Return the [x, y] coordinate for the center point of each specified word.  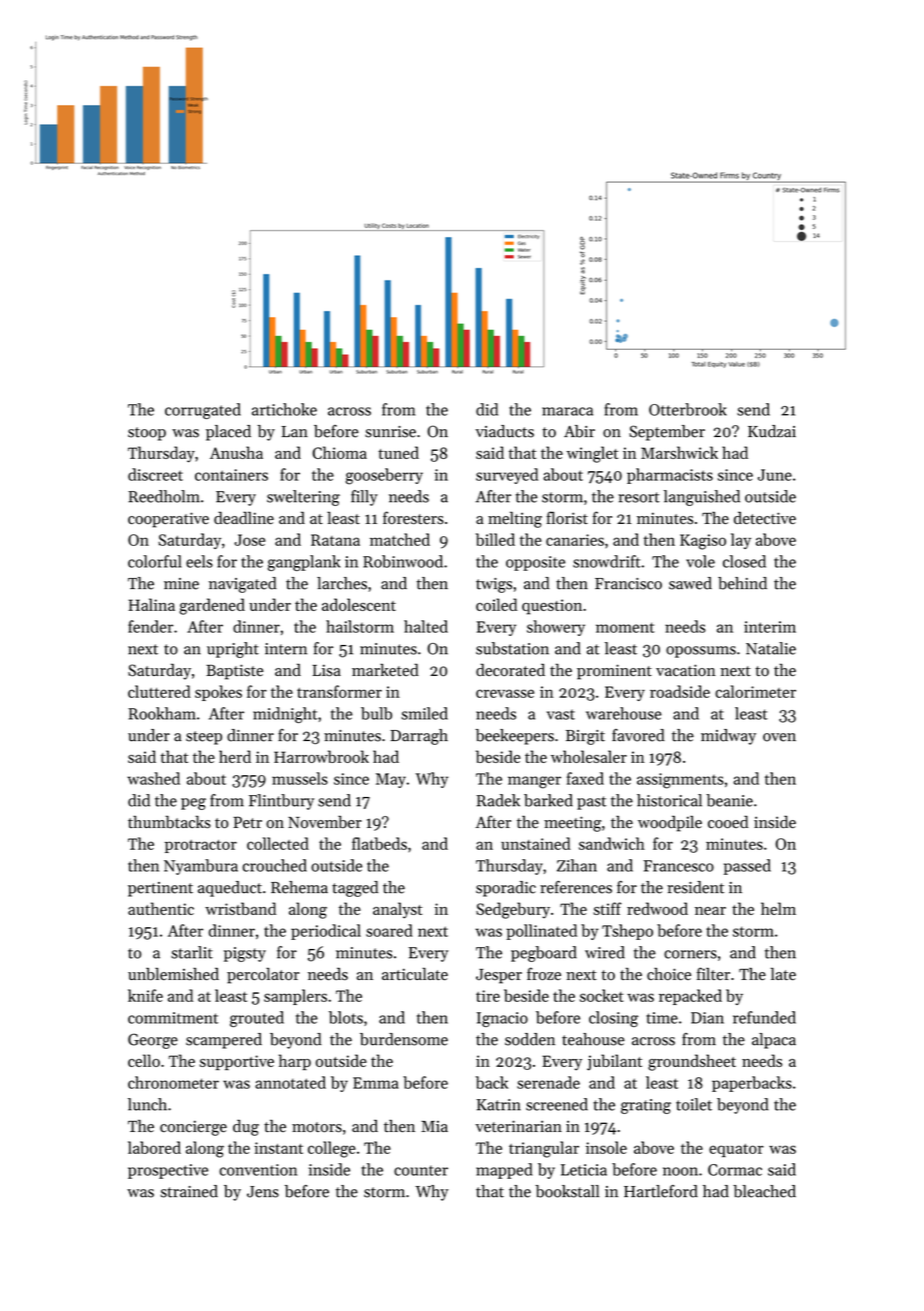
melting [515, 519]
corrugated [203, 411]
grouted [257, 1019]
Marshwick [679, 452]
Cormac [735, 1170]
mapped [504, 1171]
